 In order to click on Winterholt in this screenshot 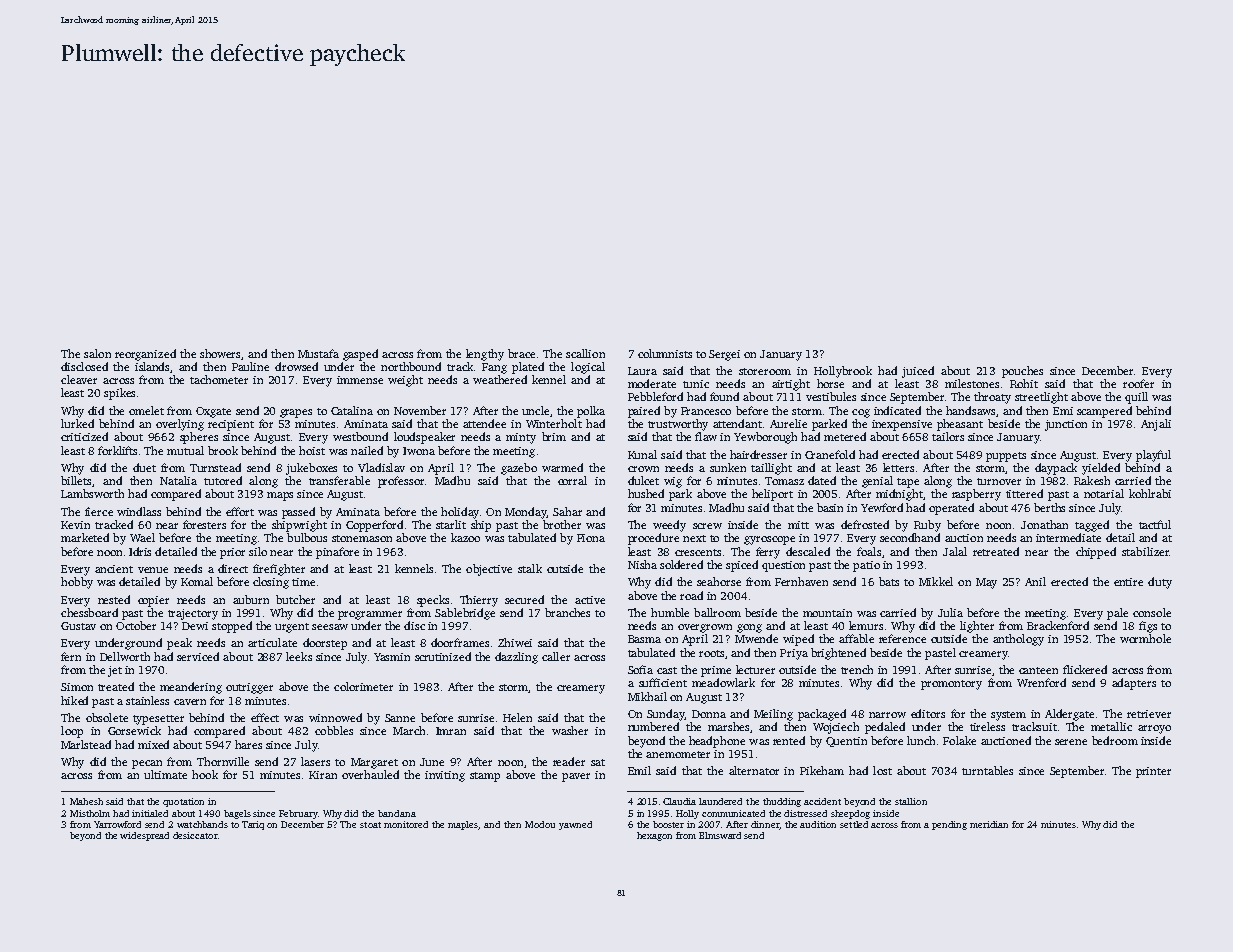, I will do `click(554, 423)`.
